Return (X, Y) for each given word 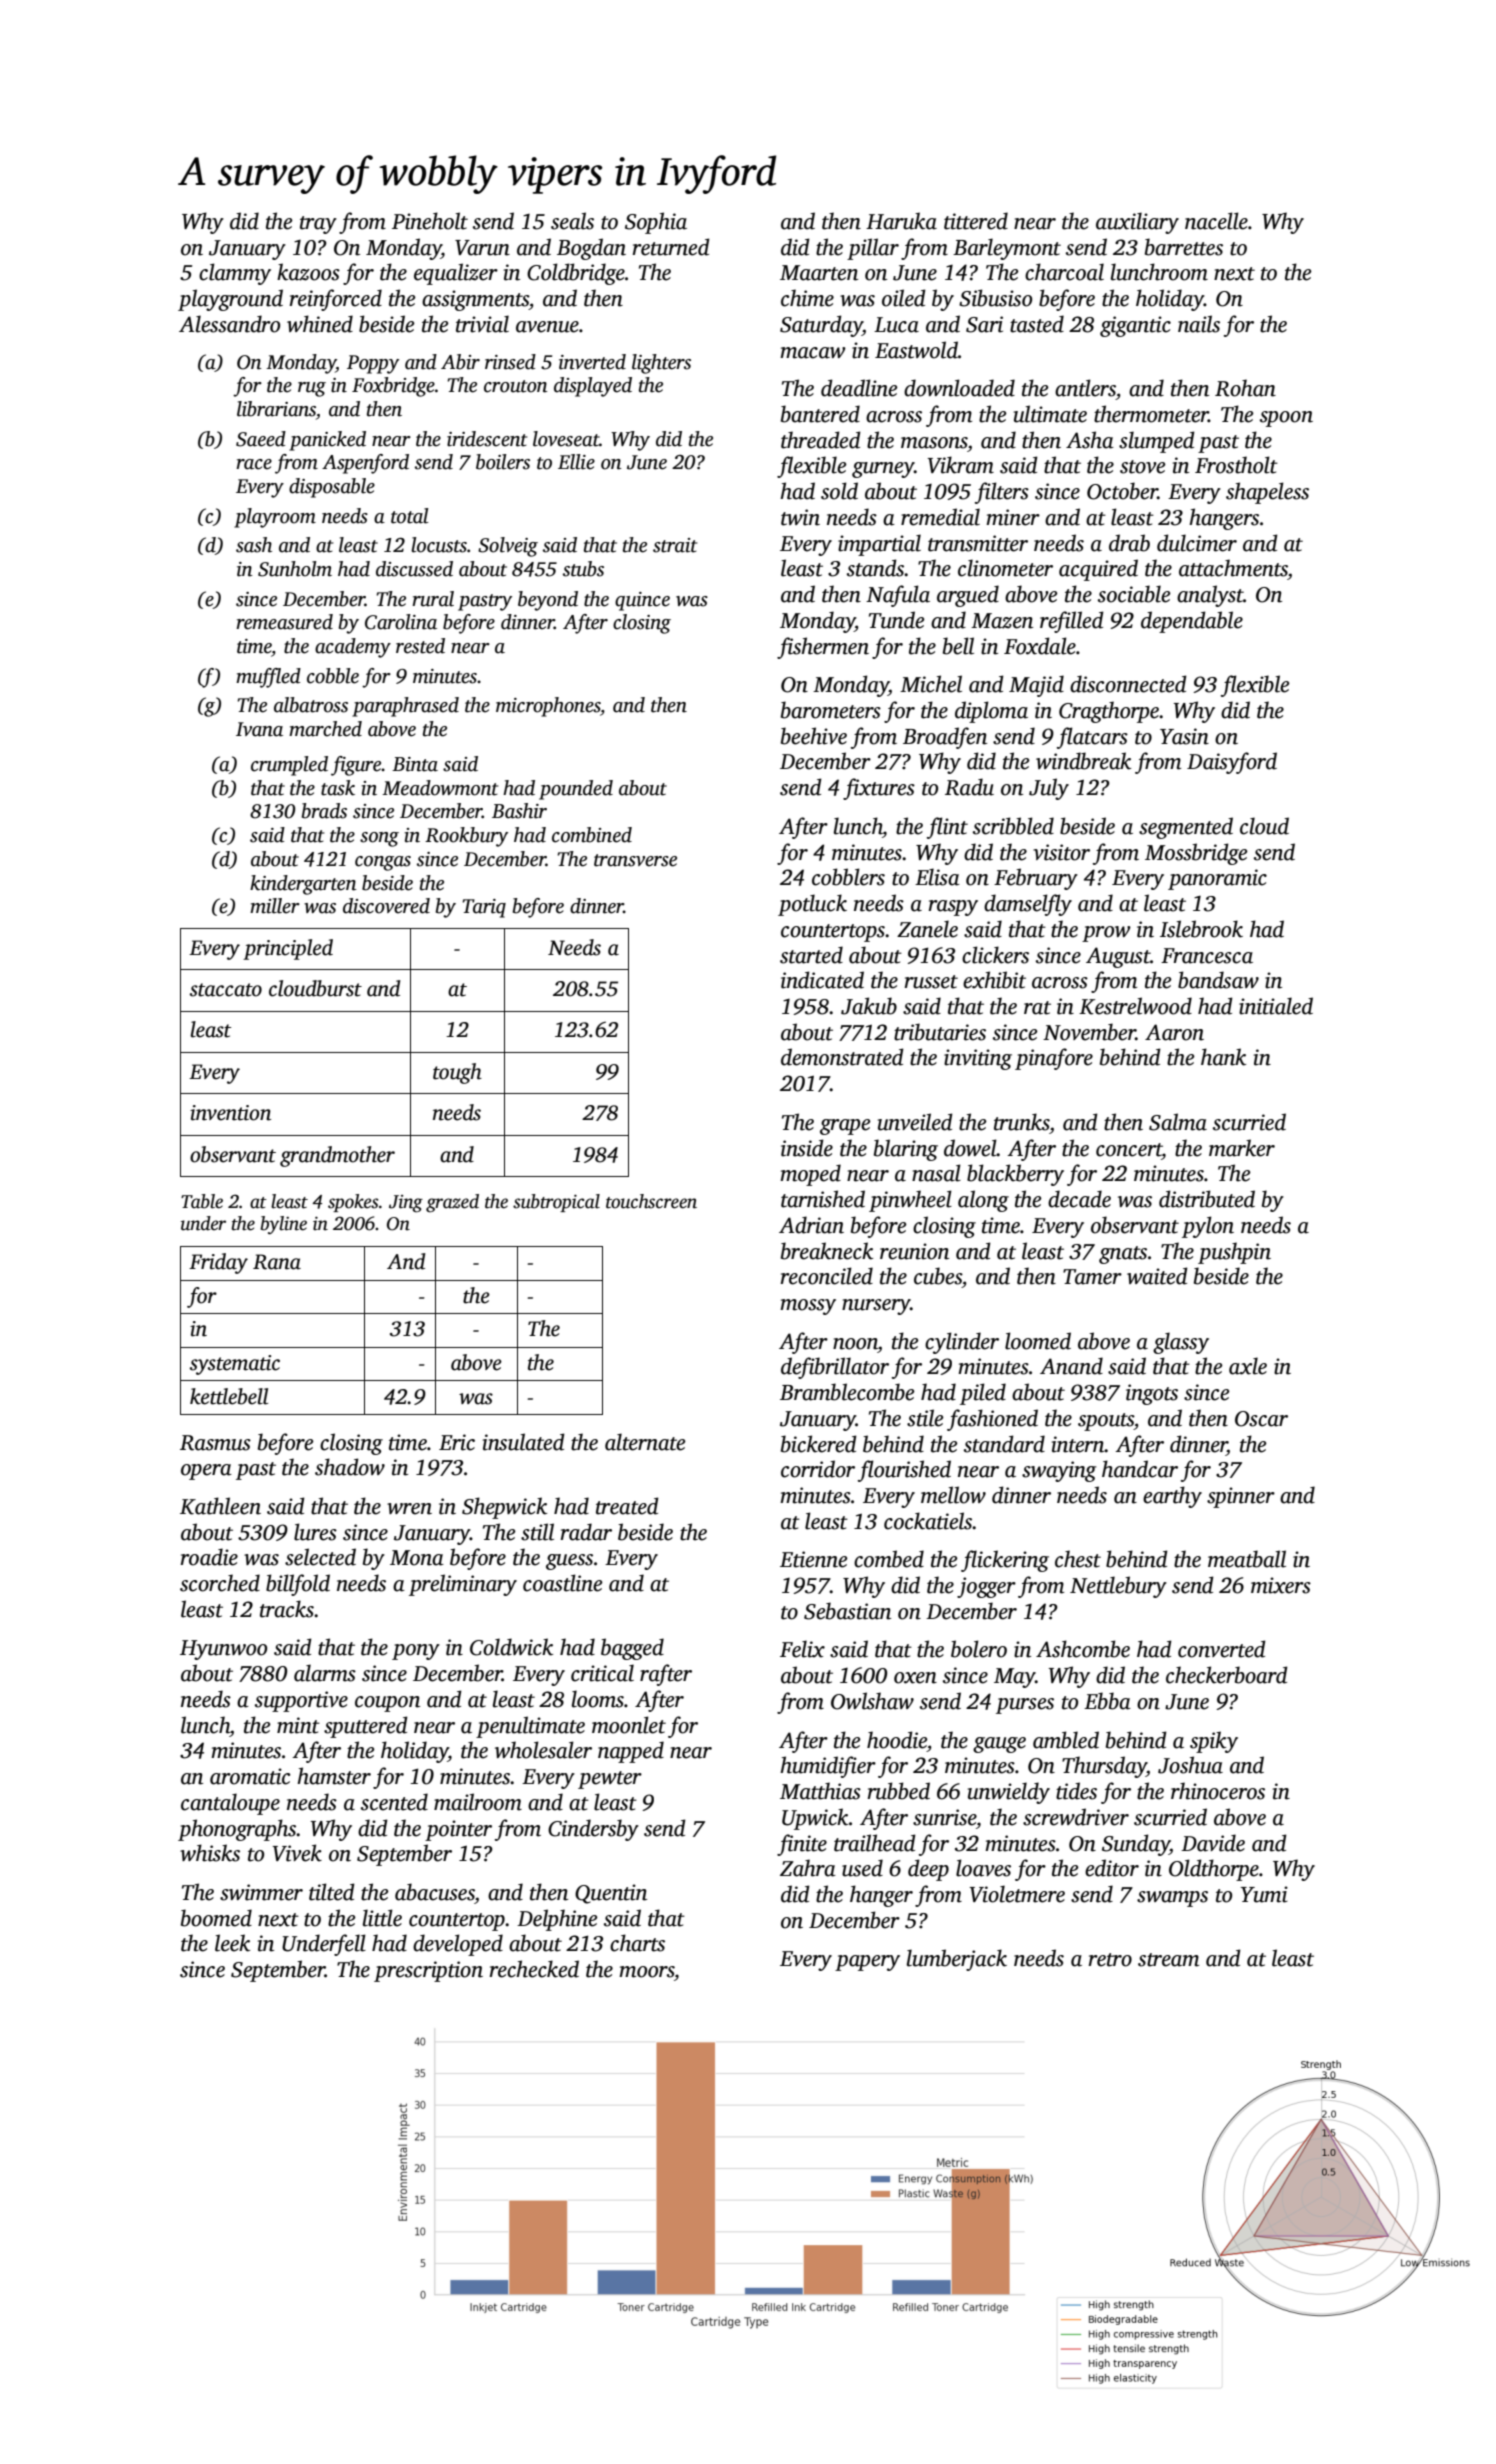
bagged (632, 1649)
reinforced (336, 300)
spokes (353, 1203)
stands (876, 568)
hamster (334, 1776)
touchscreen (651, 1201)
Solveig (508, 547)
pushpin (1234, 1253)
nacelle (1216, 221)
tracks (287, 1609)
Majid (1036, 686)
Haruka (901, 221)
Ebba (1107, 1701)
